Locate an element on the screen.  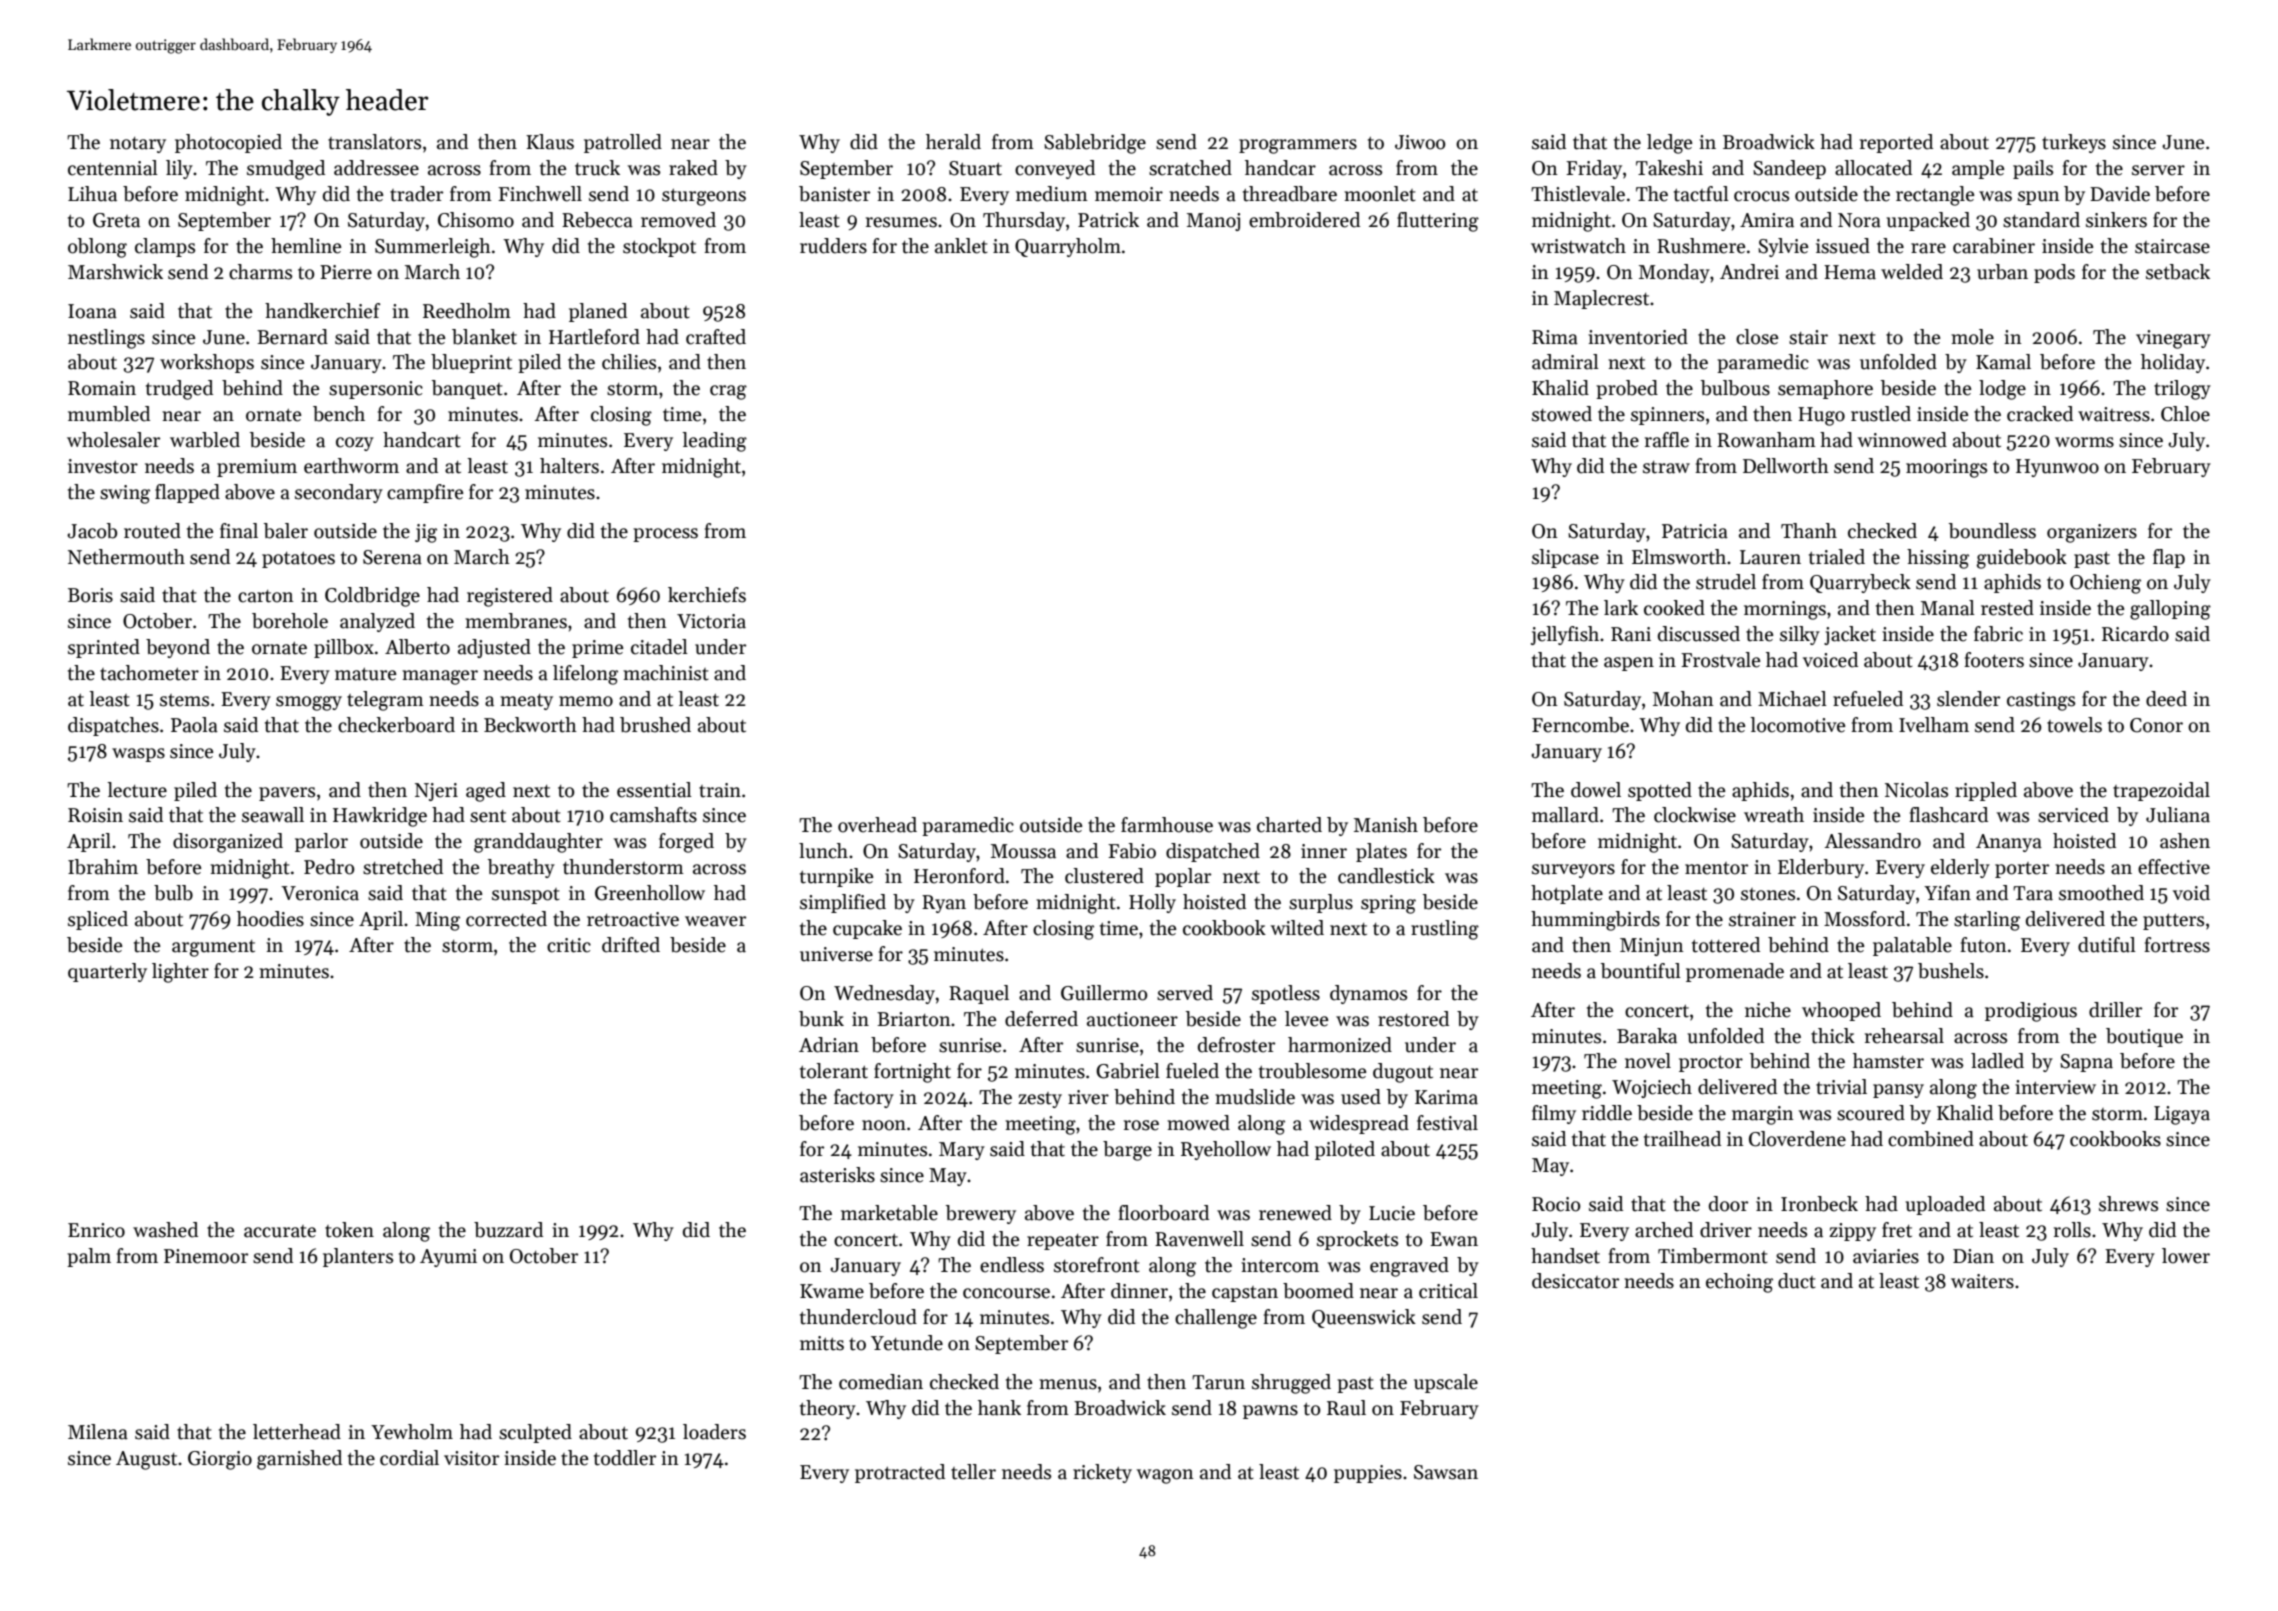
zippy is located at coordinates (1852, 1232).
